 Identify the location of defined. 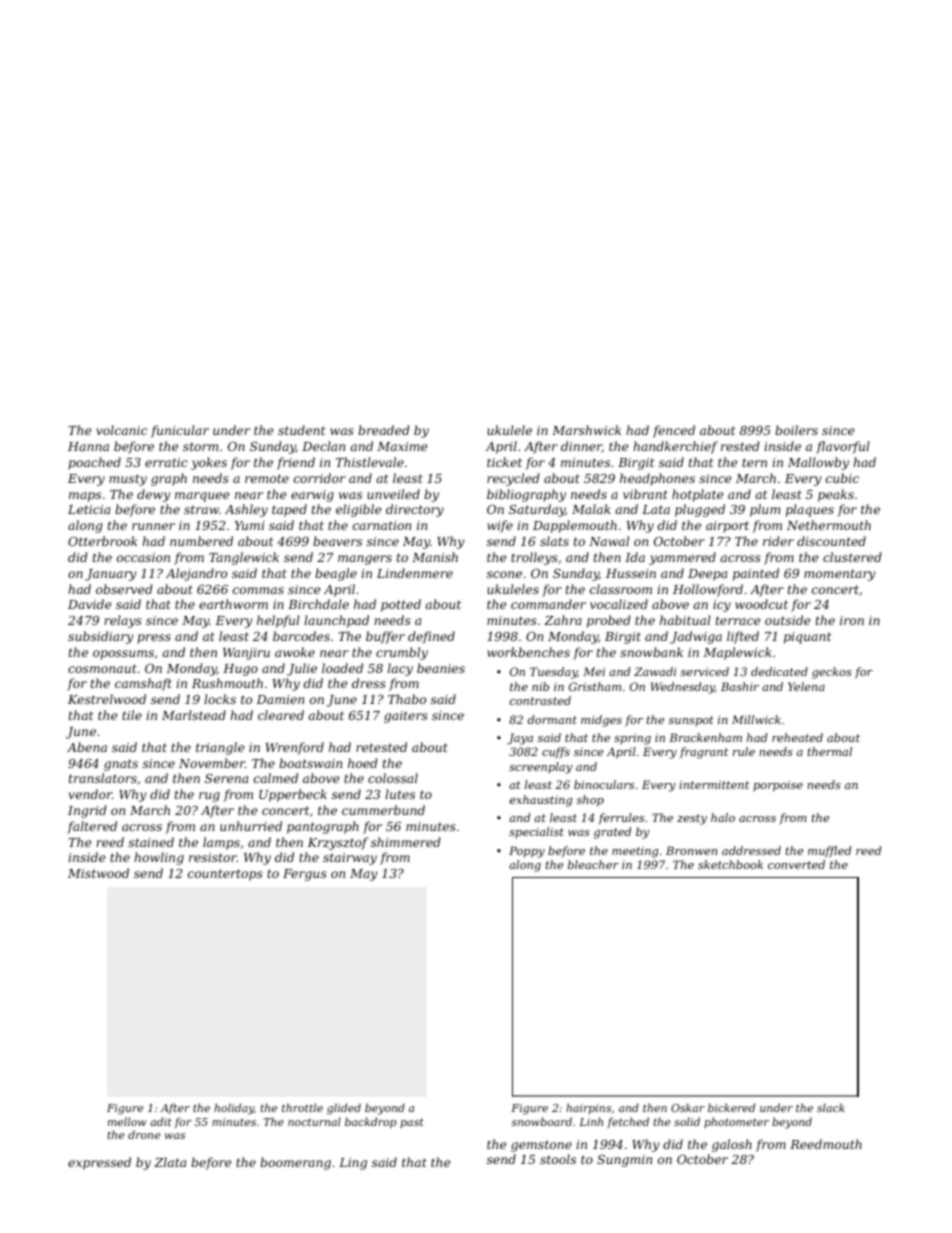
(431, 637).
